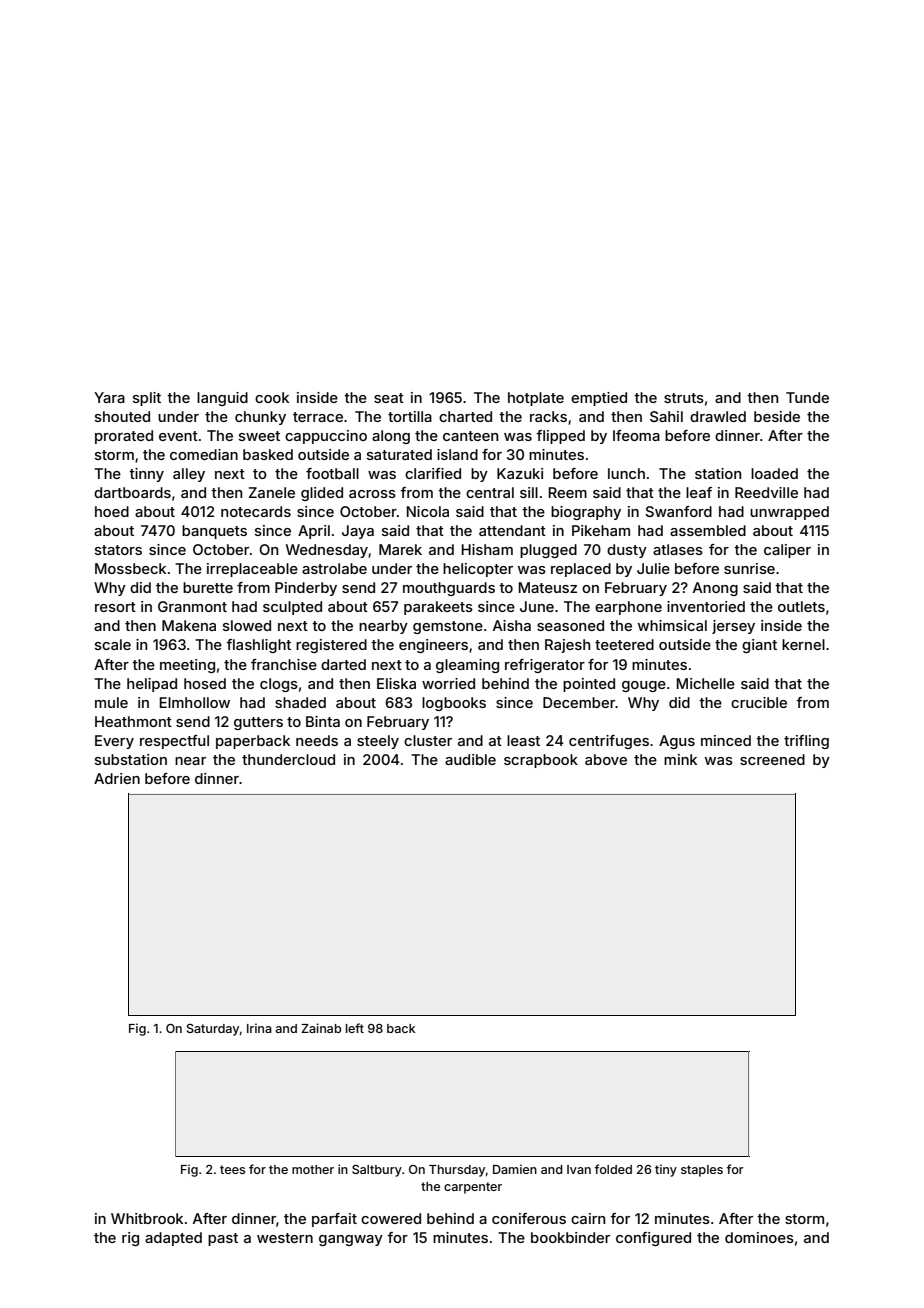  Describe the element at coordinates (470, 436) in the screenshot. I see `canteen` at that location.
